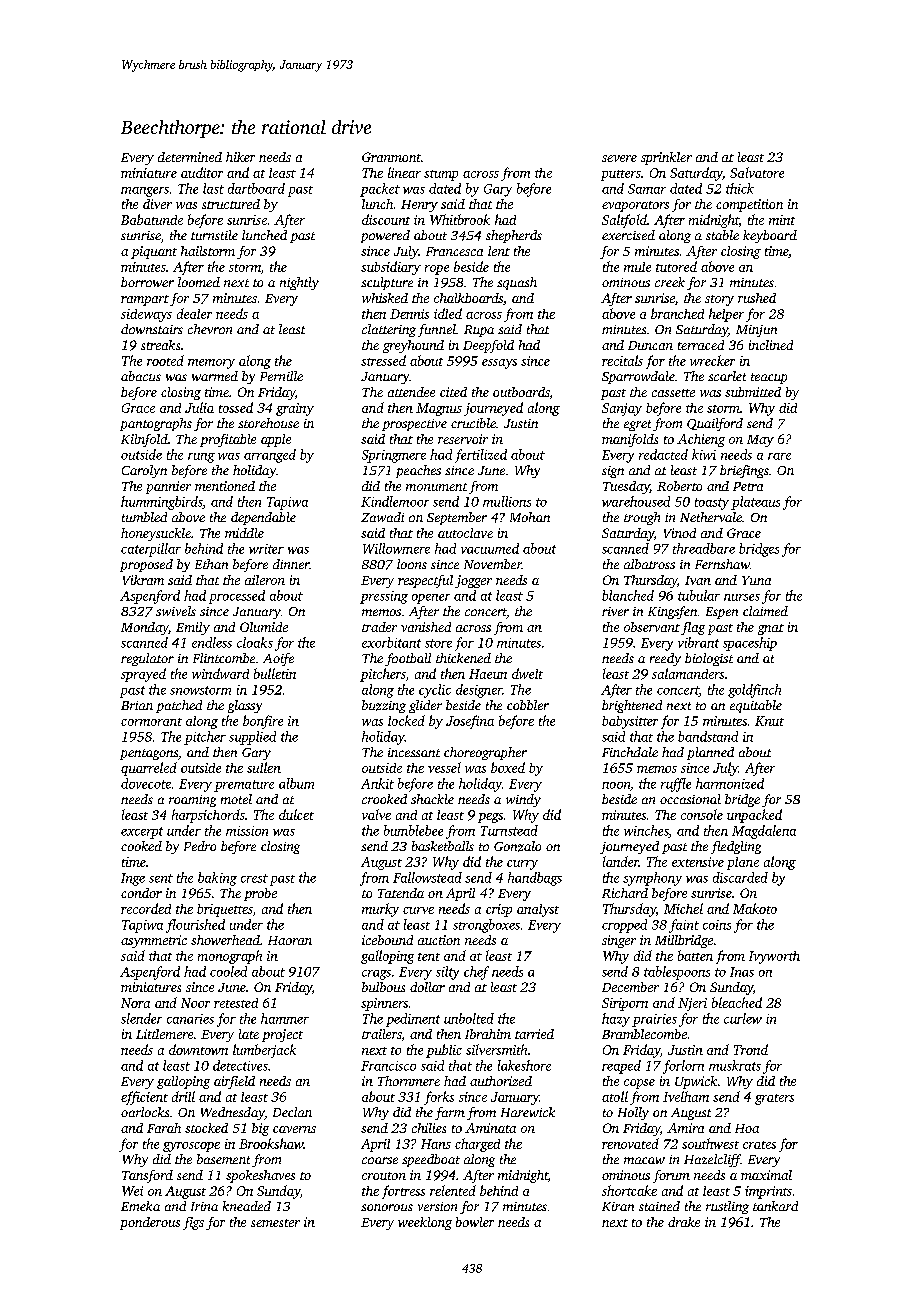  I want to click on Tansford, so click(147, 1176).
